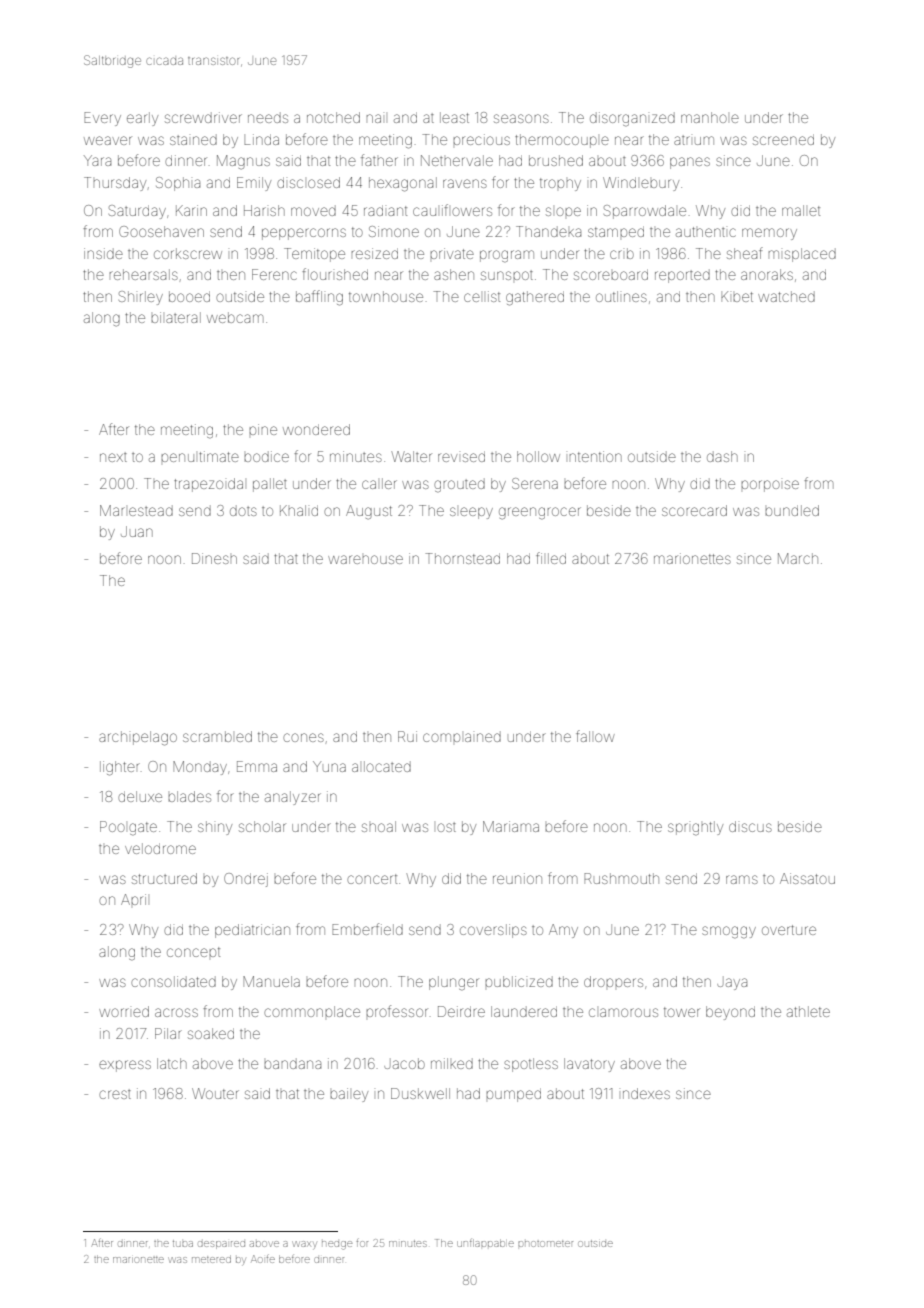 This screenshot has width=924, height=1308. I want to click on screened, so click(783, 139).
